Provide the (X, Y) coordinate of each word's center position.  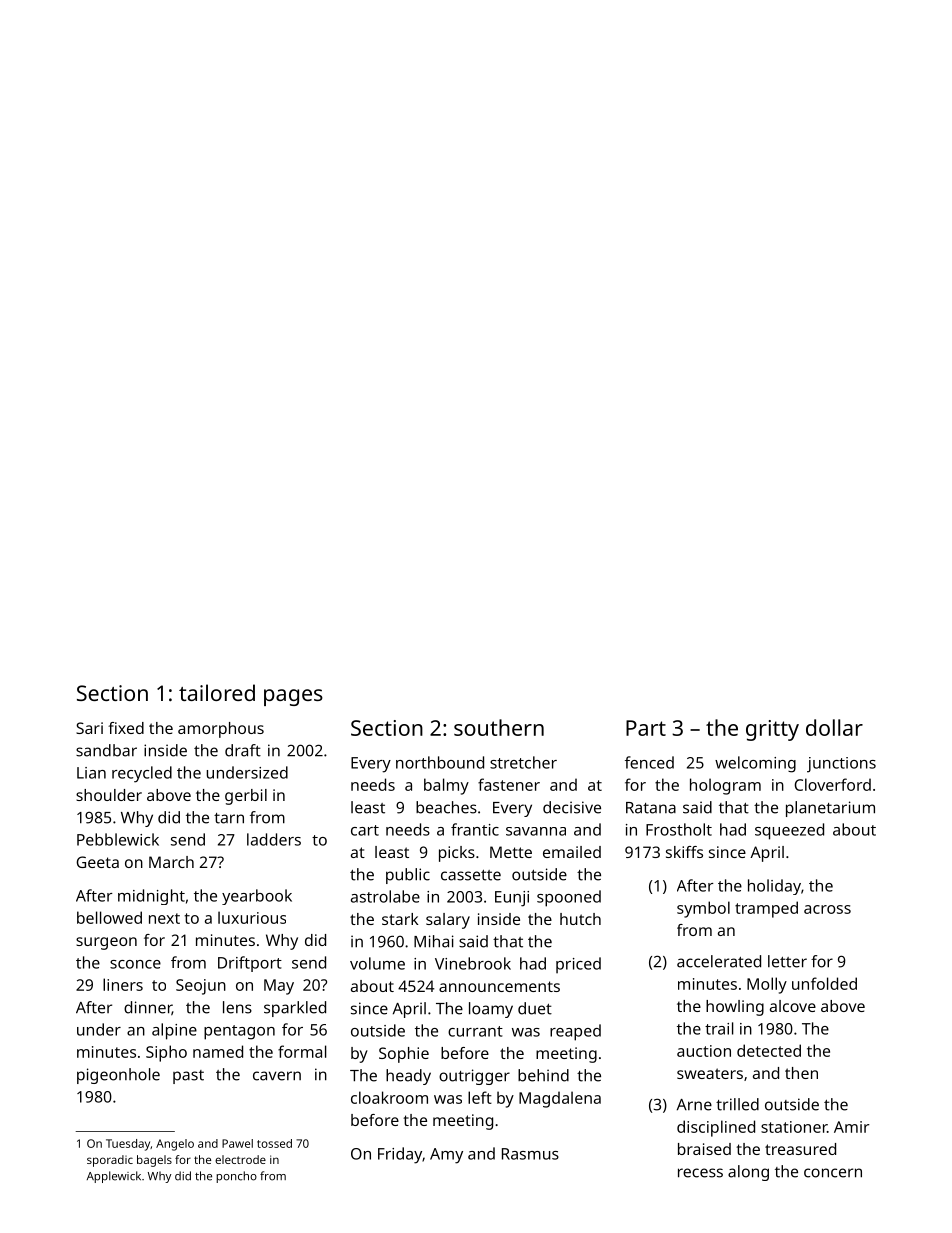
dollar (834, 727)
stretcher (523, 762)
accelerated (719, 961)
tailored (217, 692)
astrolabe (385, 896)
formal (302, 1051)
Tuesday (128, 1145)
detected (769, 1050)
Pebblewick (118, 839)
